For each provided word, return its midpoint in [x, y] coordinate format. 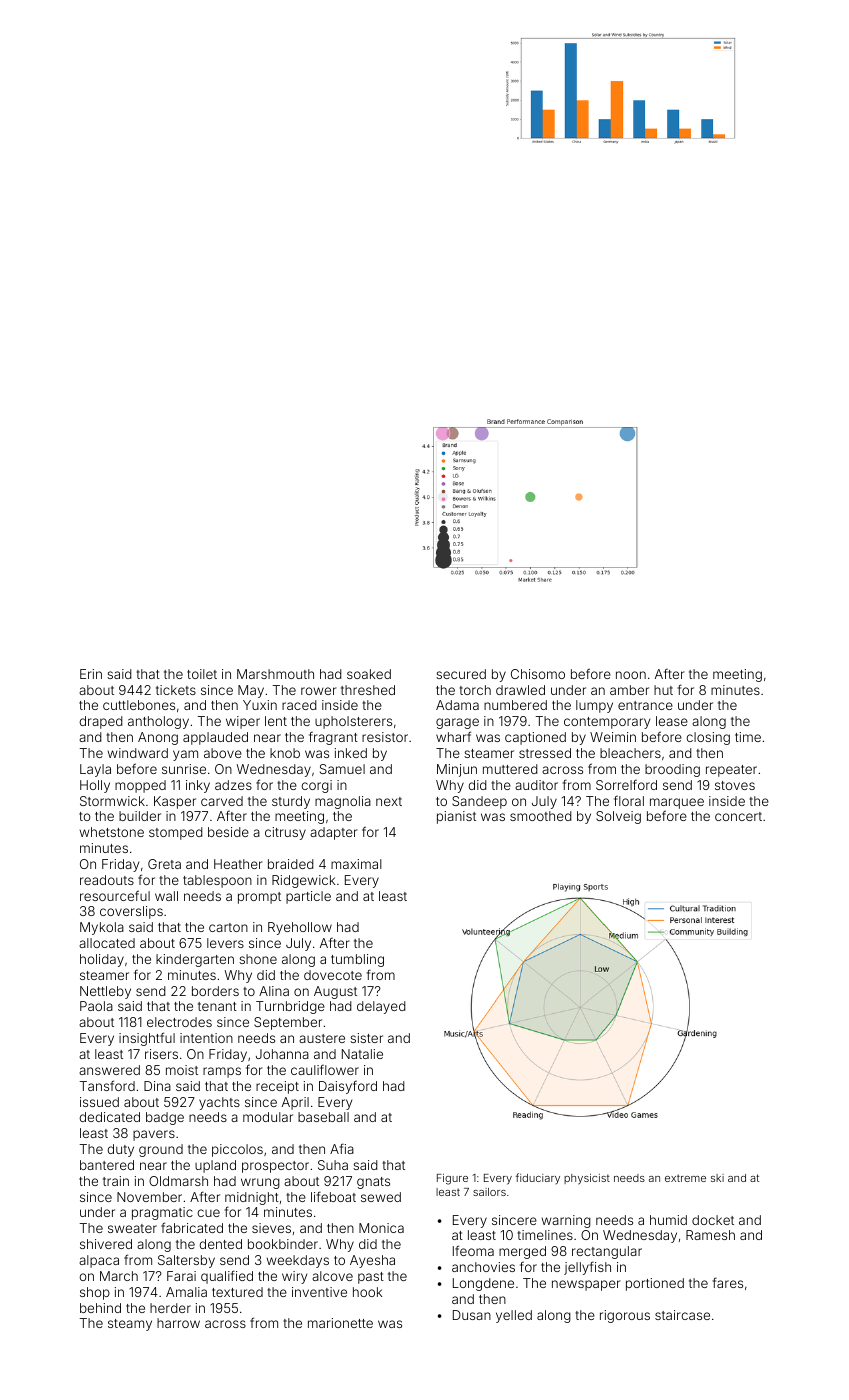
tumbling [357, 960]
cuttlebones [139, 705]
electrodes [179, 1022]
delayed [381, 1007]
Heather [238, 864]
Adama [457, 705]
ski [717, 1178]
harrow [178, 1323]
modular [268, 1117]
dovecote [333, 975]
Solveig [618, 817]
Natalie [362, 1054]
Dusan [472, 1315]
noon [631, 675]
